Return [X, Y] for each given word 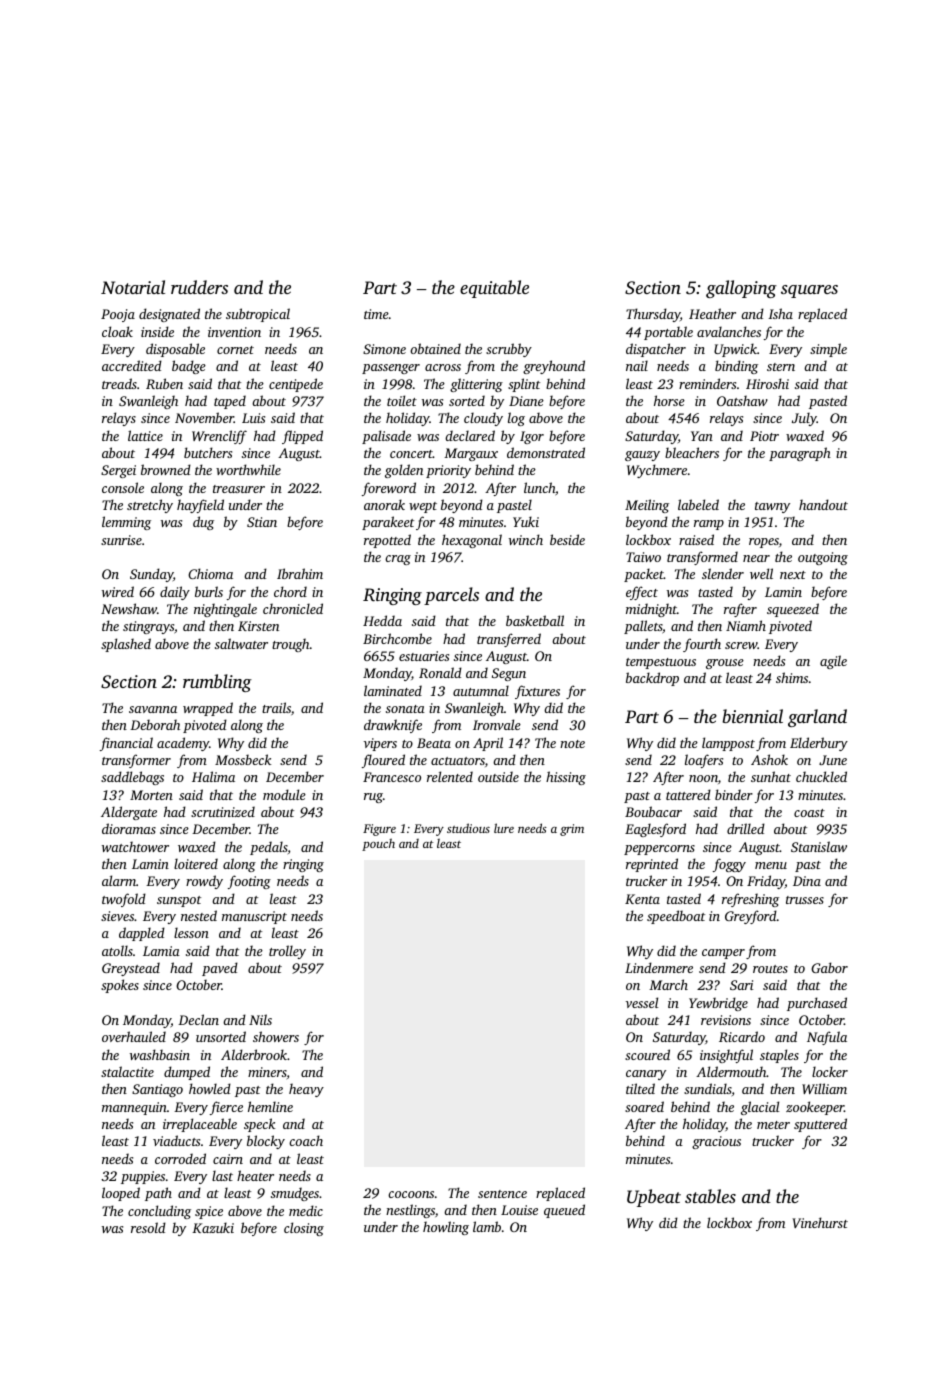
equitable [494, 289]
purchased [817, 1004]
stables [710, 1196]
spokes [120, 986]
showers [276, 1036]
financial [126, 744]
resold [148, 1227]
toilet [402, 400]
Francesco [392, 777]
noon [703, 778]
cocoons [411, 1194]
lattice [145, 435]
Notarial [133, 287]
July [804, 419]
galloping [741, 289]
